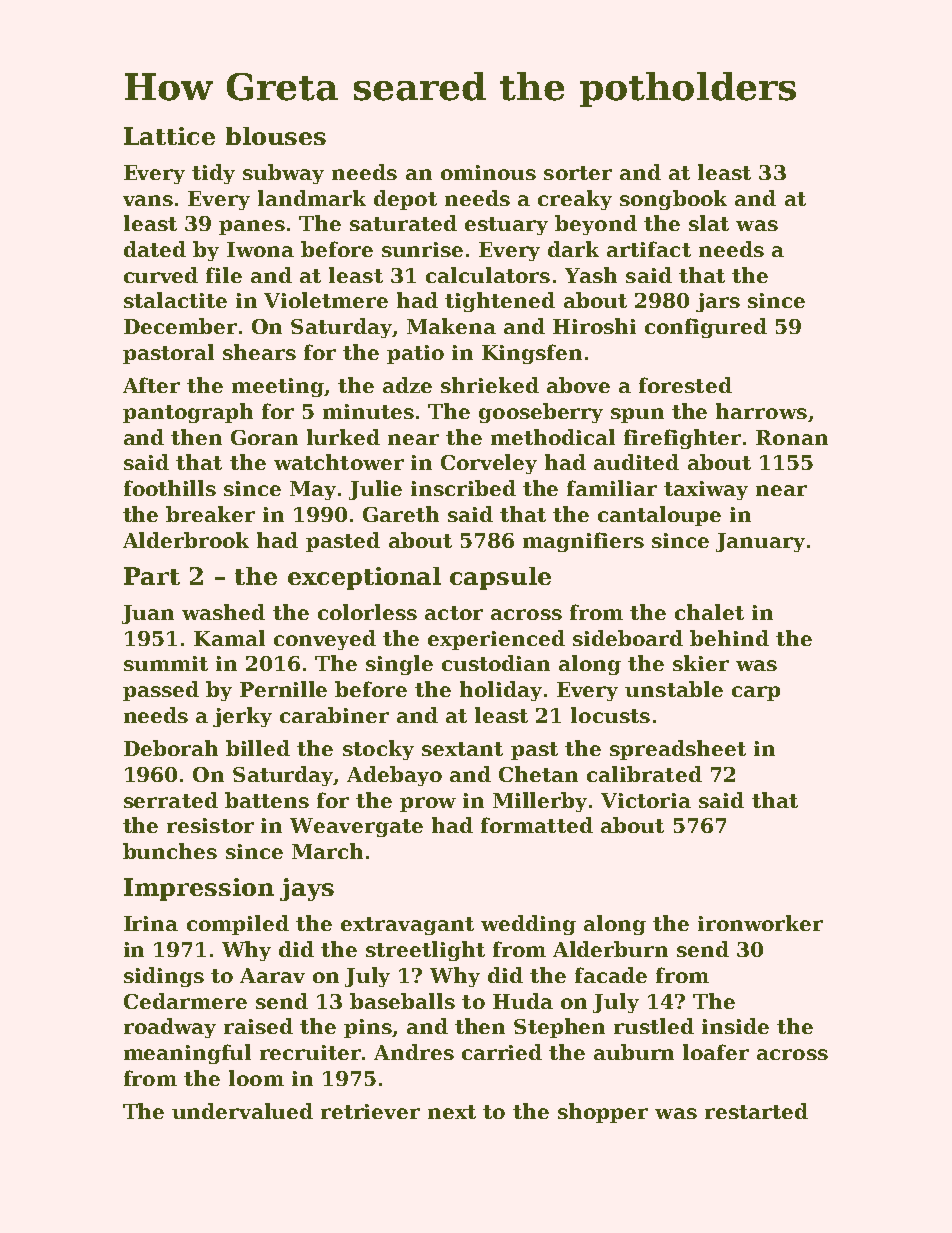 The height and width of the page is (1233, 952). I want to click on ironworker, so click(760, 923).
